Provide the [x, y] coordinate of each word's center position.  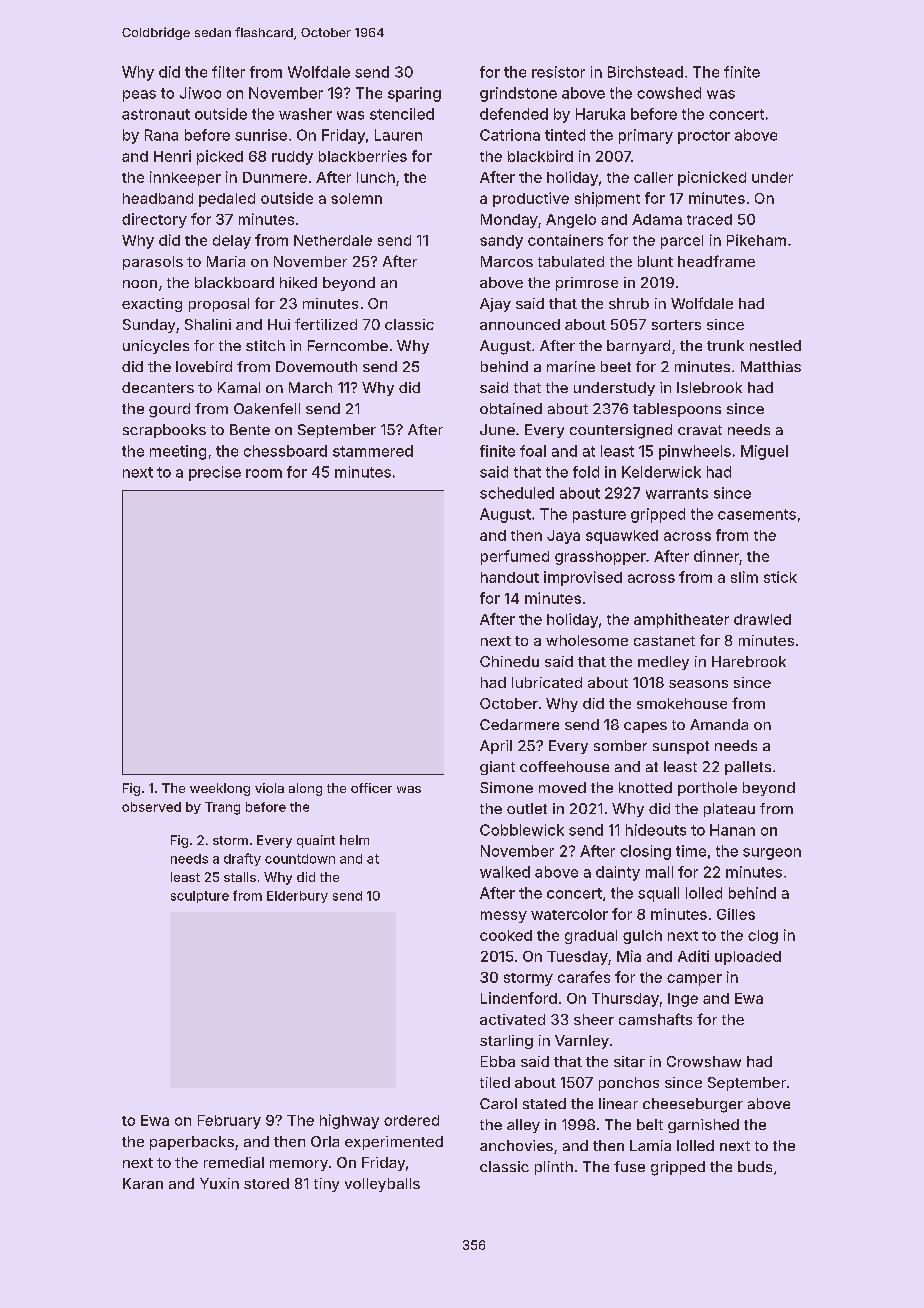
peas [139, 96]
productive [531, 199]
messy [504, 917]
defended [514, 114]
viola [269, 788]
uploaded [748, 958]
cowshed [669, 93]
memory [299, 1165]
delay [232, 242]
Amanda [719, 724]
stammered [373, 451]
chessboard [285, 451]
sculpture [200, 897]
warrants [677, 493]
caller [653, 177]
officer [371, 788]
